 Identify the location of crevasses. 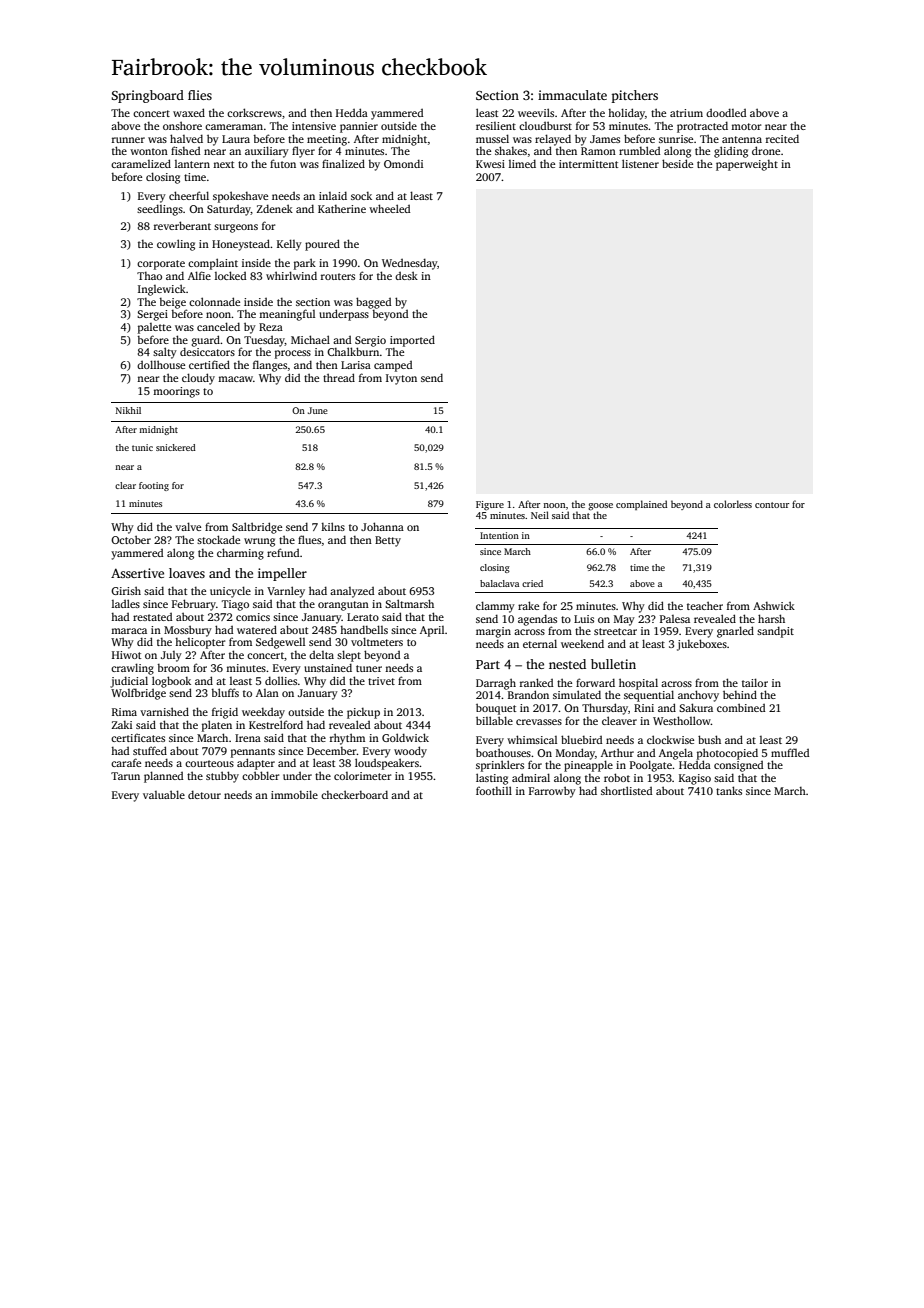
(539, 722).
